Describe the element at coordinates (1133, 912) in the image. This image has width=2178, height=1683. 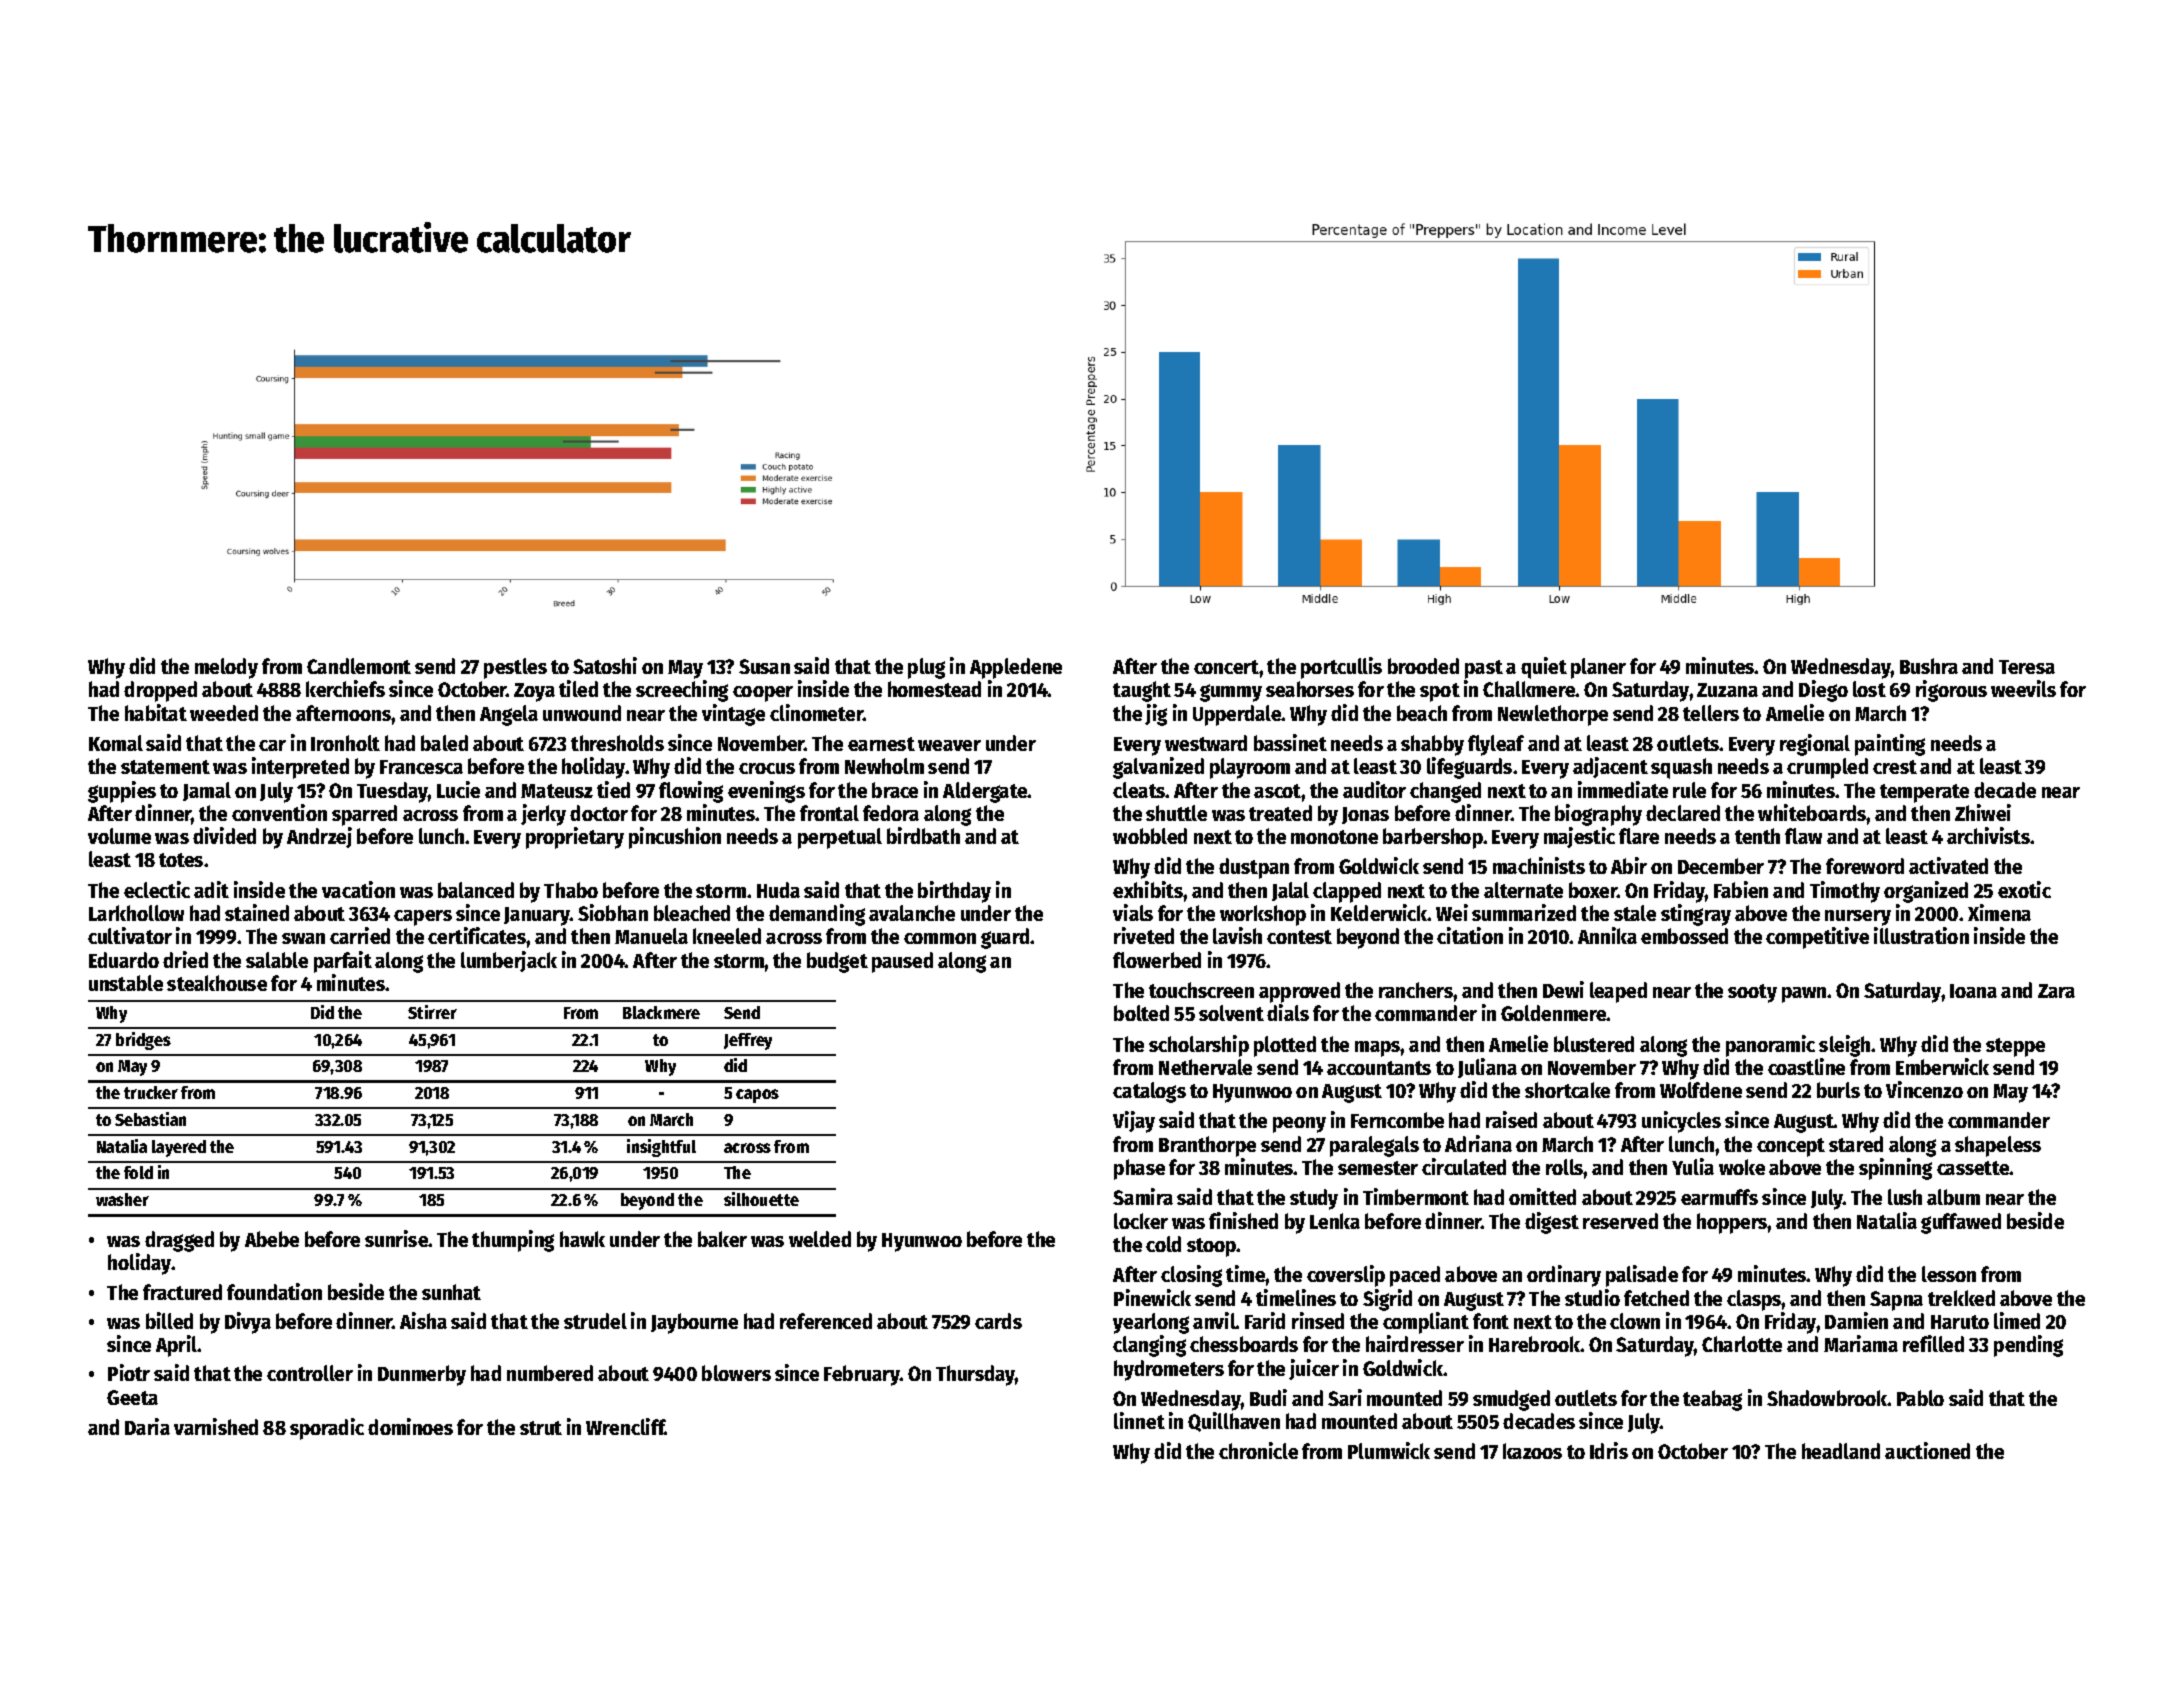
I see `vials` at that location.
